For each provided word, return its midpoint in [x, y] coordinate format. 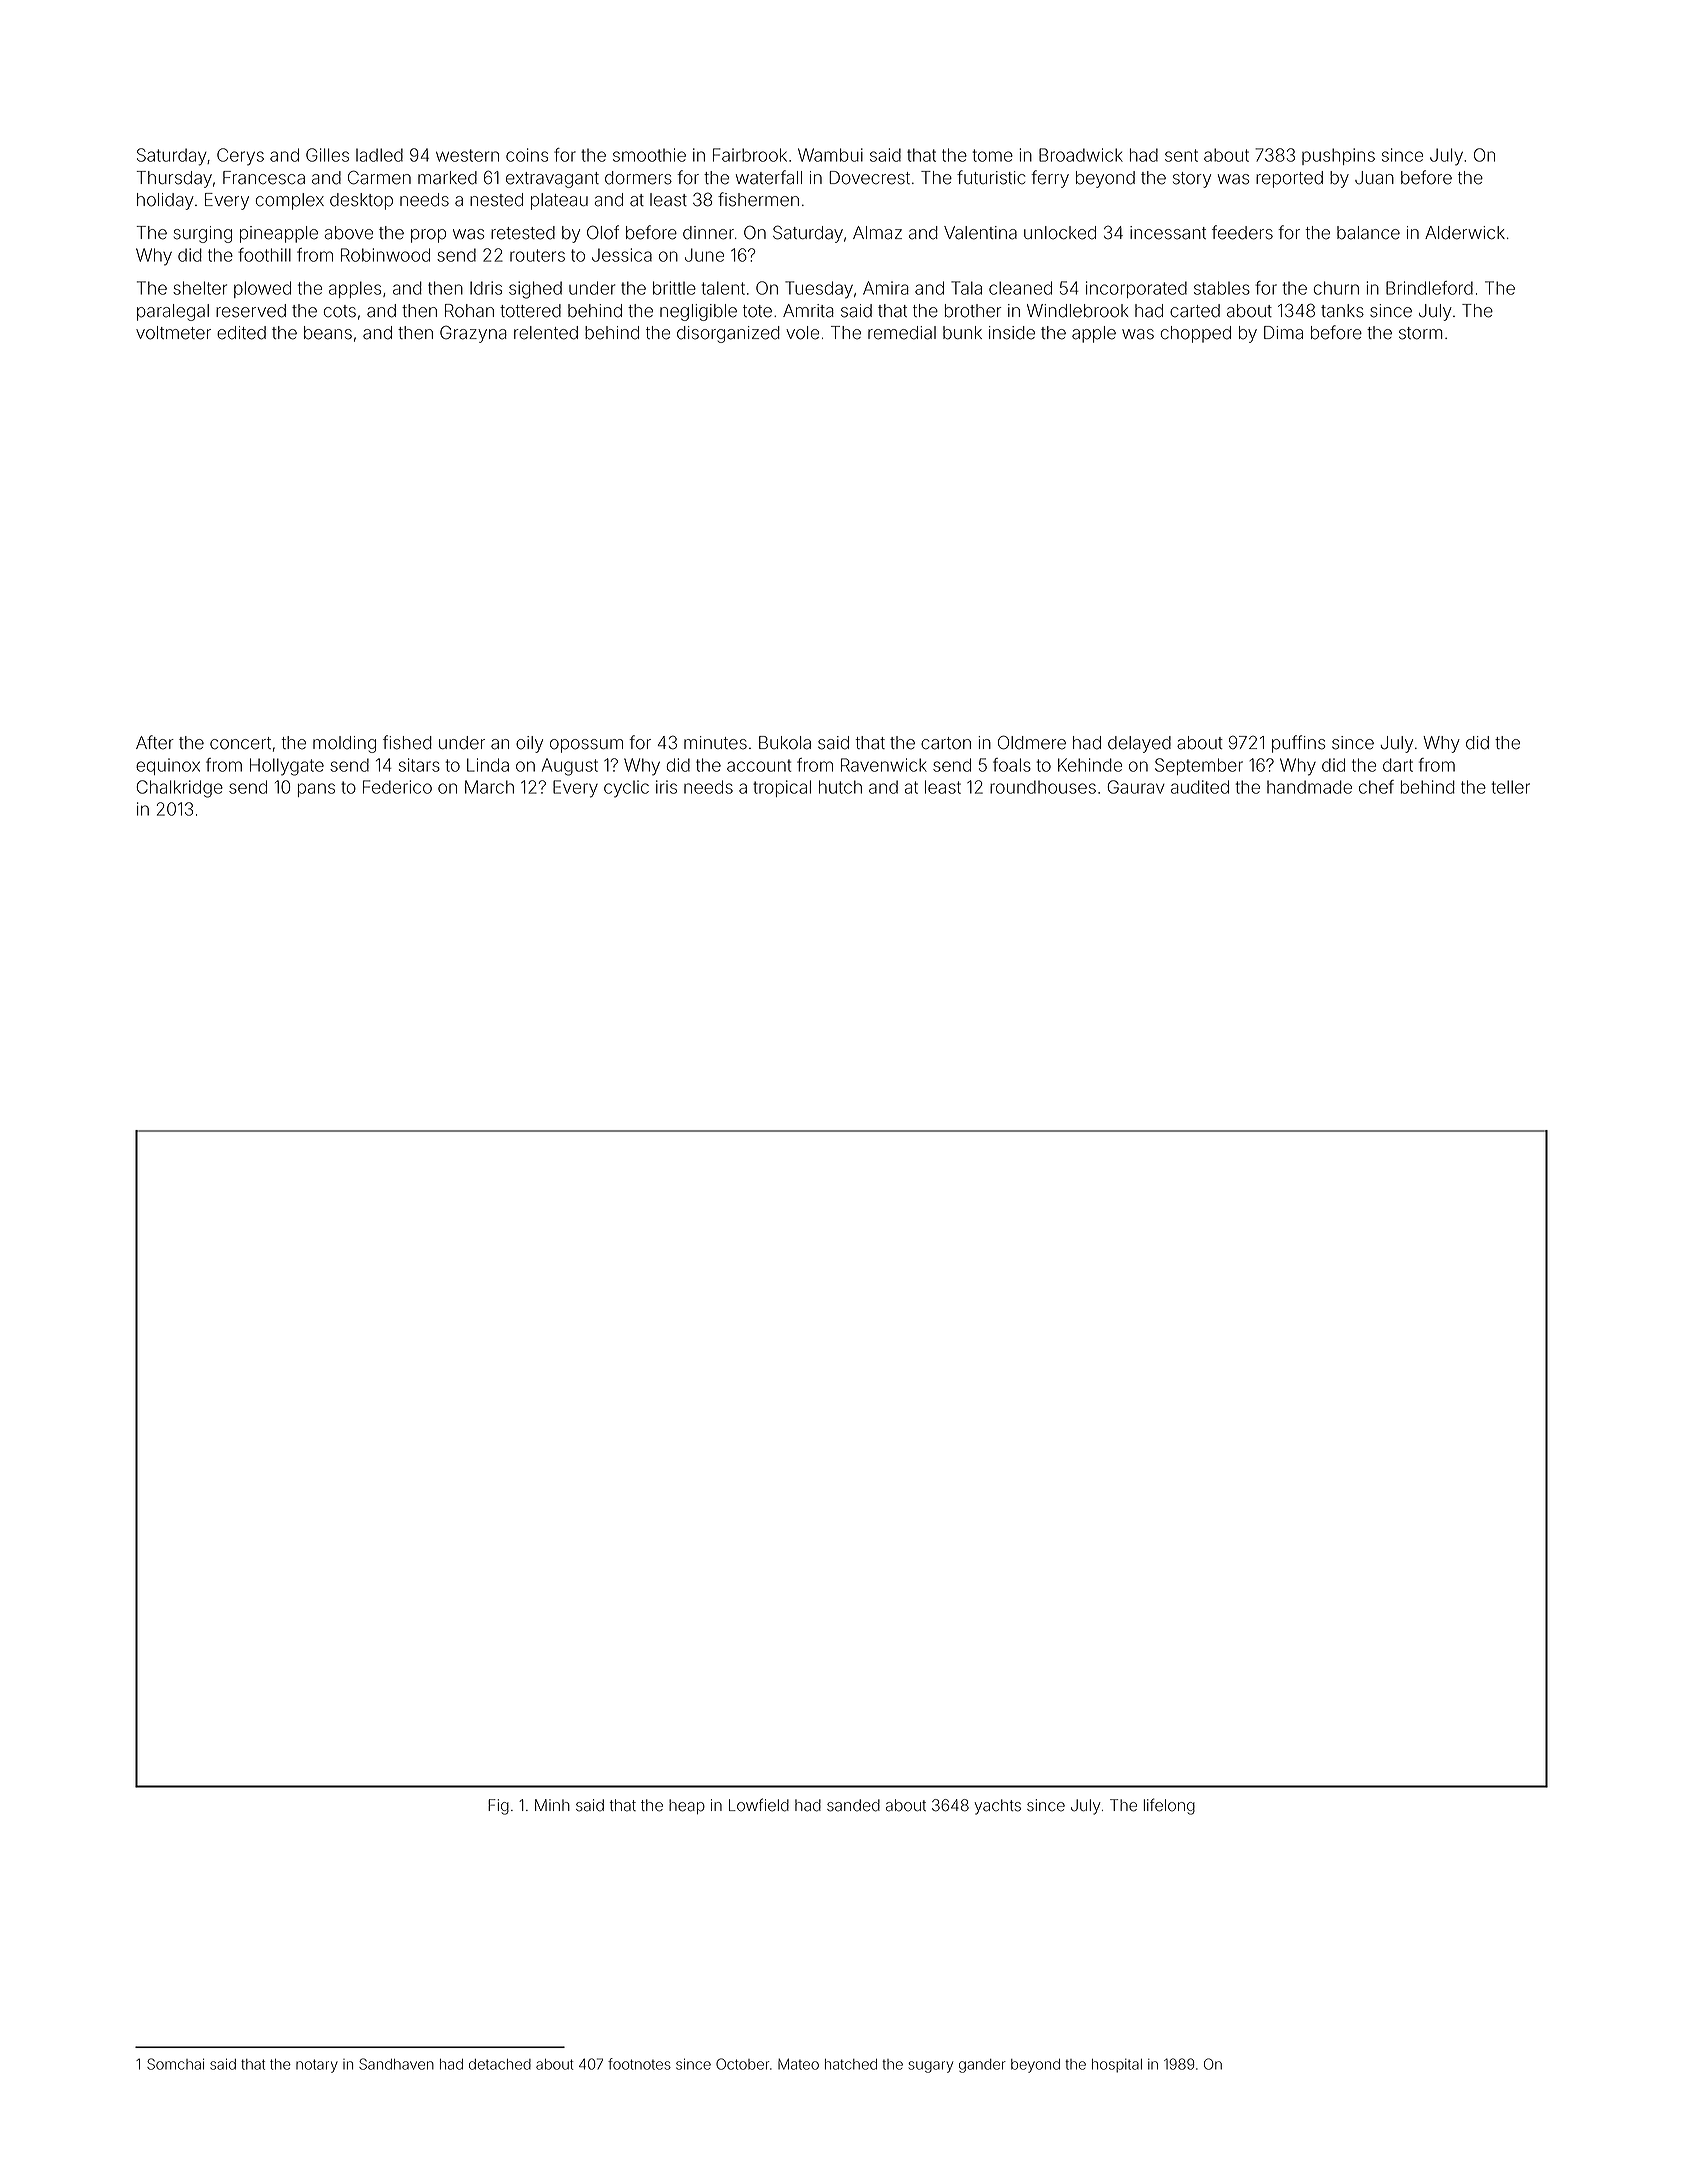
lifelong [1169, 1806]
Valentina [980, 233]
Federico [397, 787]
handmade [1309, 787]
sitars [419, 765]
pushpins [1338, 156]
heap [687, 1806]
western [467, 155]
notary [317, 2066]
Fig [498, 1807]
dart [1398, 765]
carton [946, 743]
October [742, 2064]
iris [666, 787]
